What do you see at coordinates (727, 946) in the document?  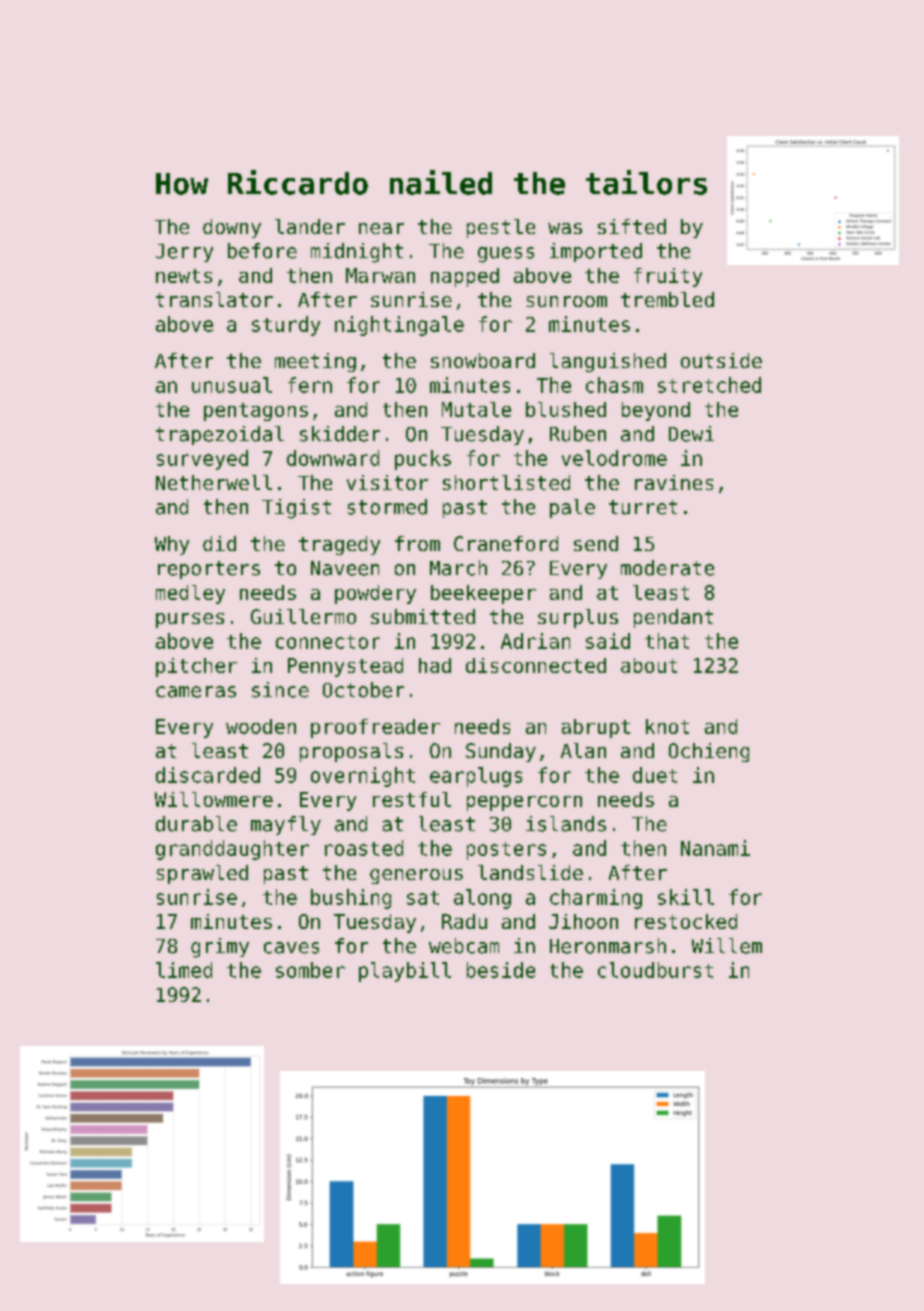 I see `Willem` at bounding box center [727, 946].
